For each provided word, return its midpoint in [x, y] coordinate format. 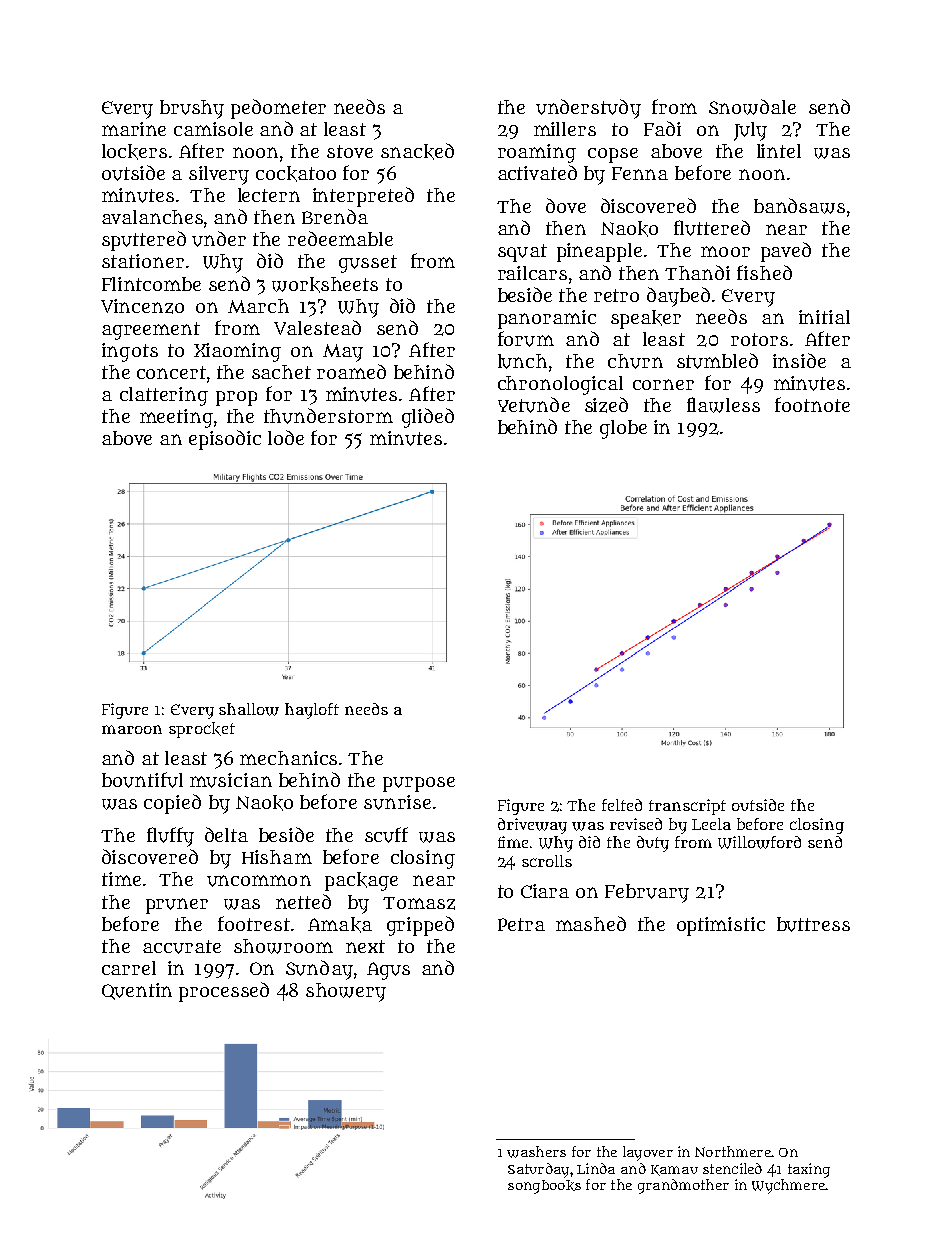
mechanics [288, 758]
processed [224, 992]
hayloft [312, 711]
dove [566, 205]
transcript [687, 807]
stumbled [717, 361]
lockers [134, 152]
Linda [596, 1168]
